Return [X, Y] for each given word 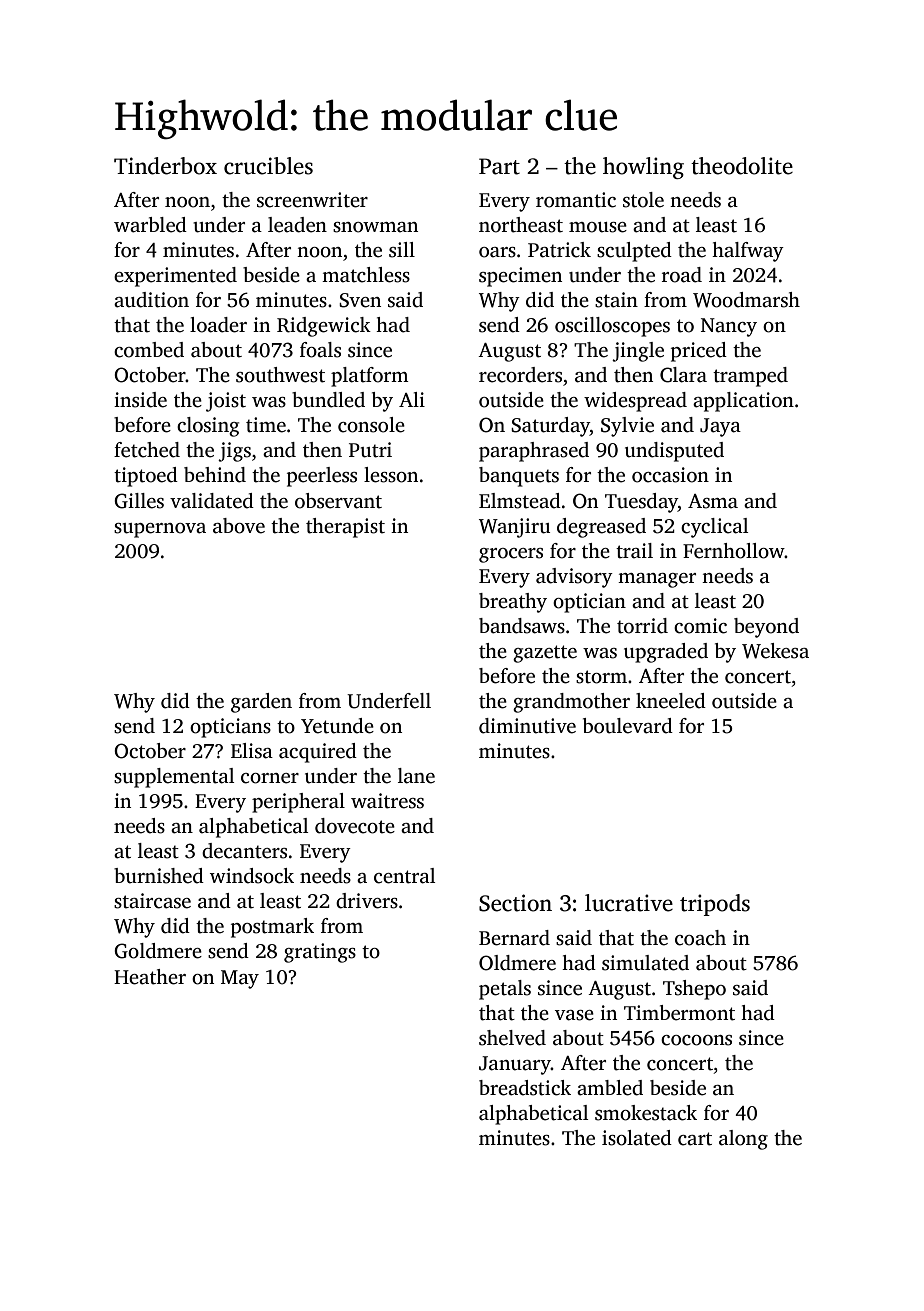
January [515, 1065]
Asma [713, 501]
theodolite [742, 166]
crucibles [268, 166]
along [743, 1140]
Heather [150, 977]
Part [499, 166]
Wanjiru [514, 528]
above [239, 526]
